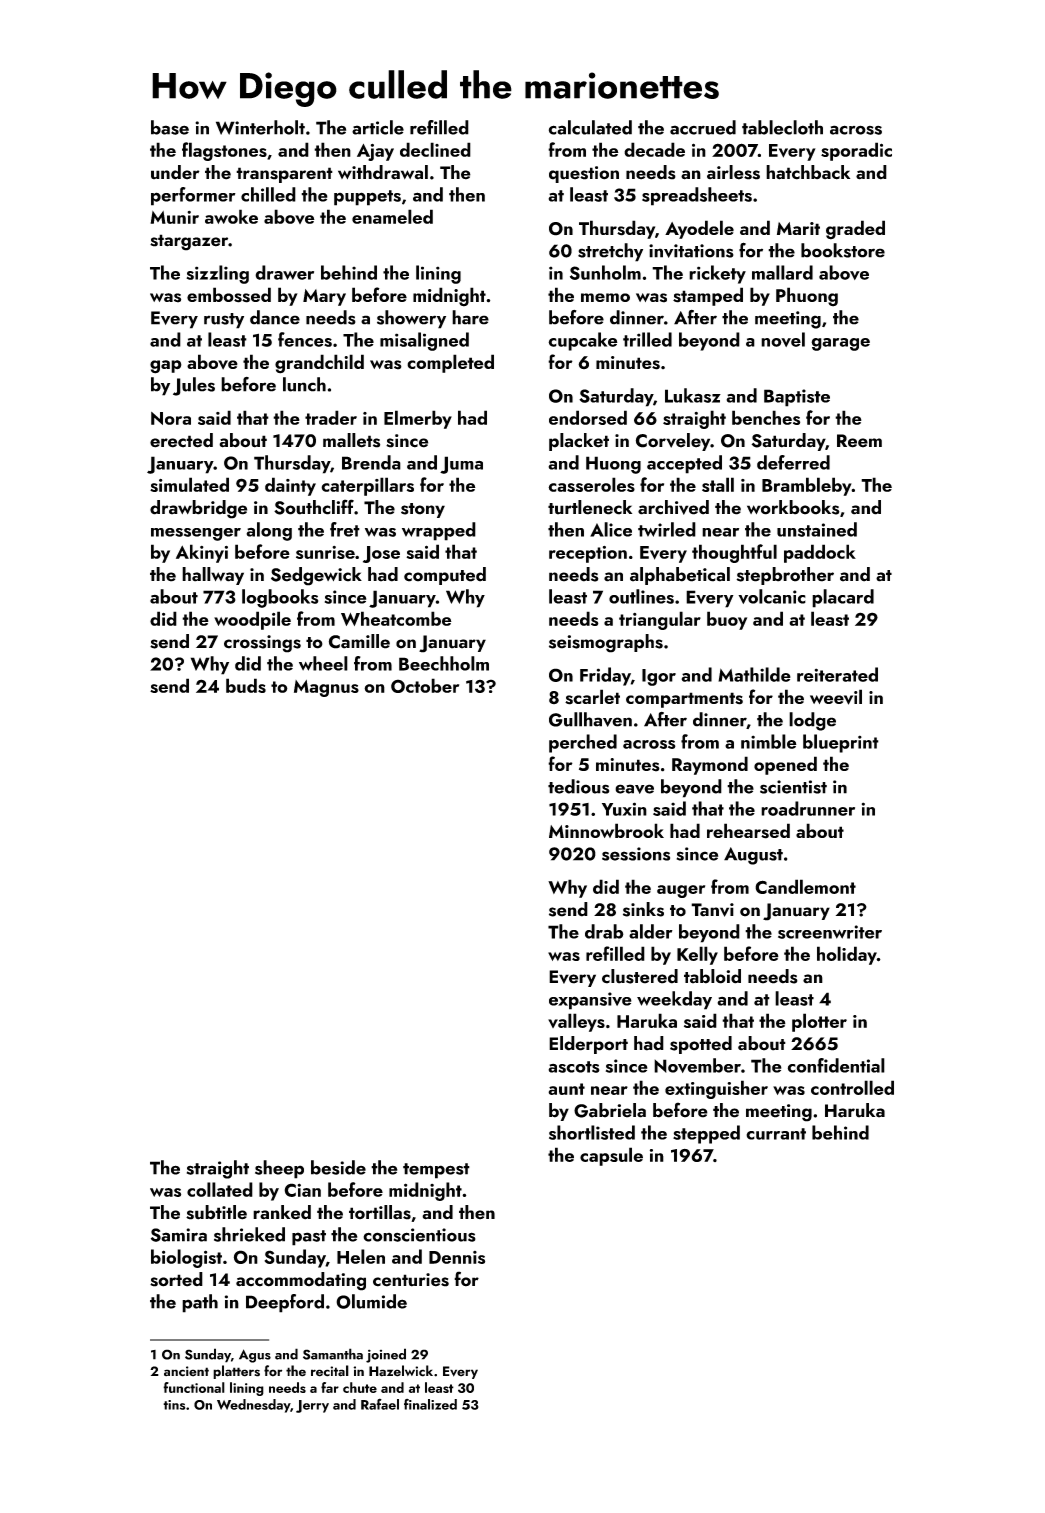  I want to click on article, so click(378, 127).
